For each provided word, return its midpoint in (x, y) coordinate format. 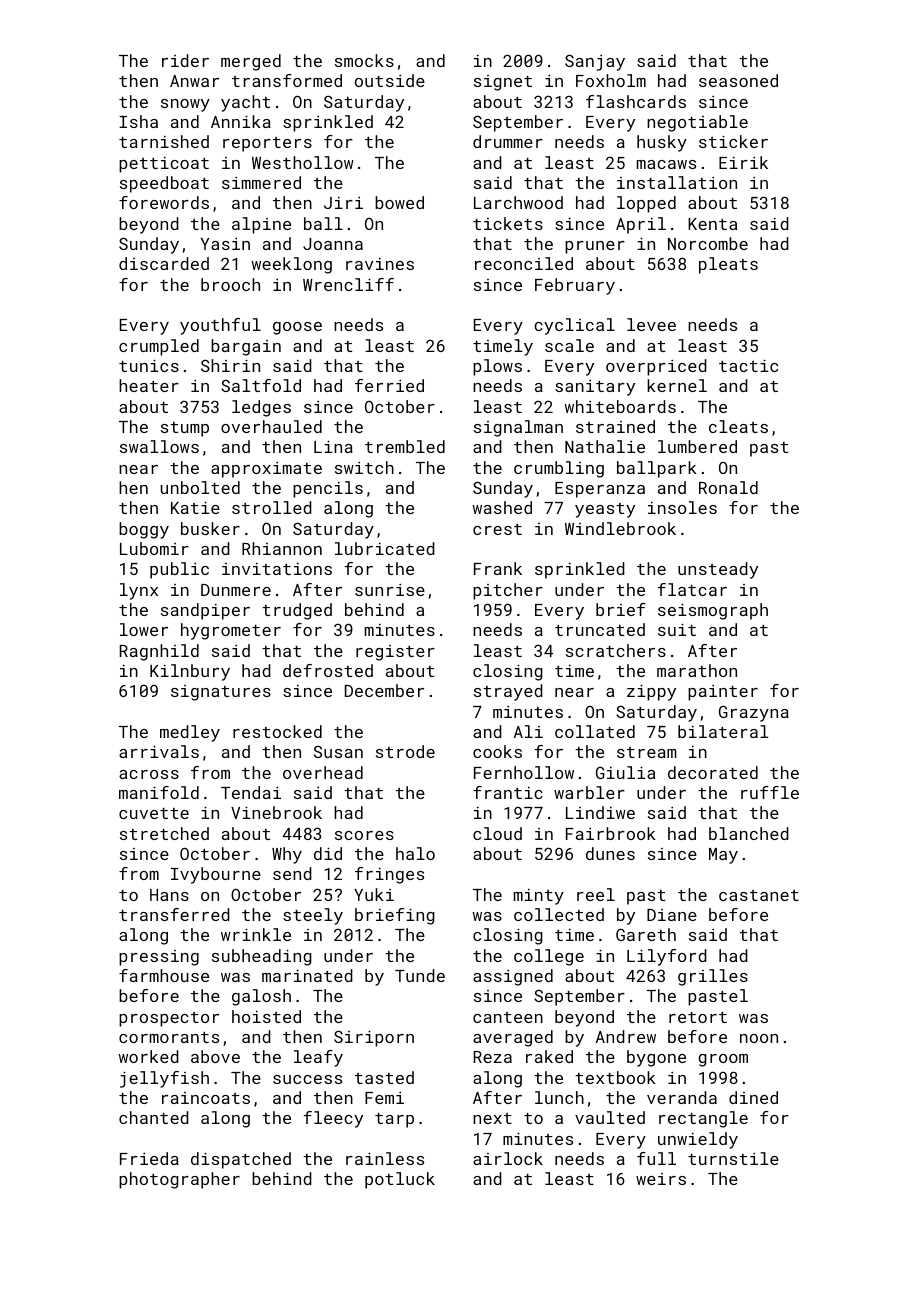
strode (405, 751)
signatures (221, 693)
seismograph (713, 611)
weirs (661, 1179)
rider (185, 60)
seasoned (738, 80)
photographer (179, 1180)
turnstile (733, 1158)
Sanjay (595, 62)
